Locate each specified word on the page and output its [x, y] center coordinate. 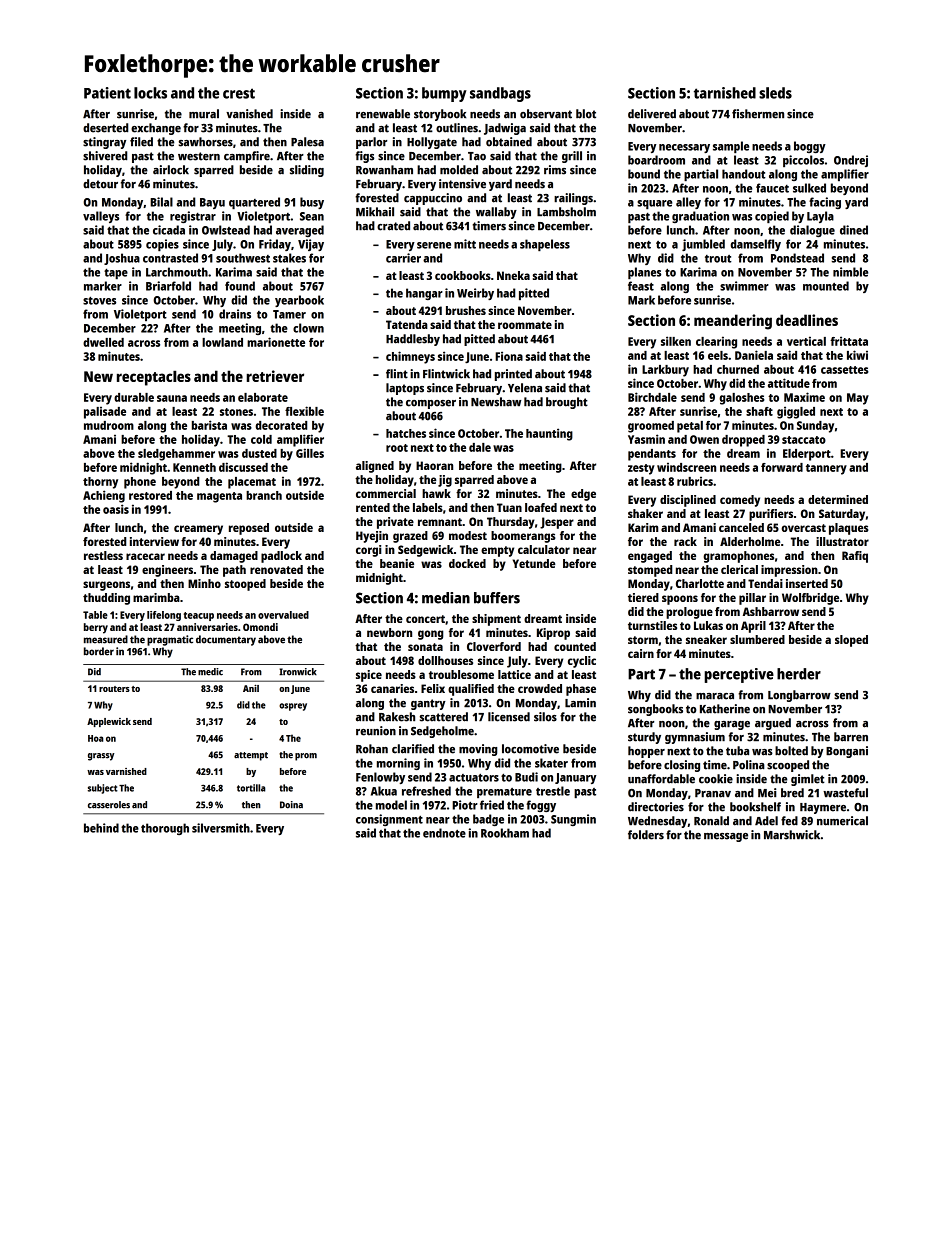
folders [646, 835]
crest [239, 93]
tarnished [725, 93]
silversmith [221, 828]
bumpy [444, 94]
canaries [392, 688]
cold [261, 439]
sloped [851, 641]
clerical [739, 569]
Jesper [557, 523]
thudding [106, 599]
